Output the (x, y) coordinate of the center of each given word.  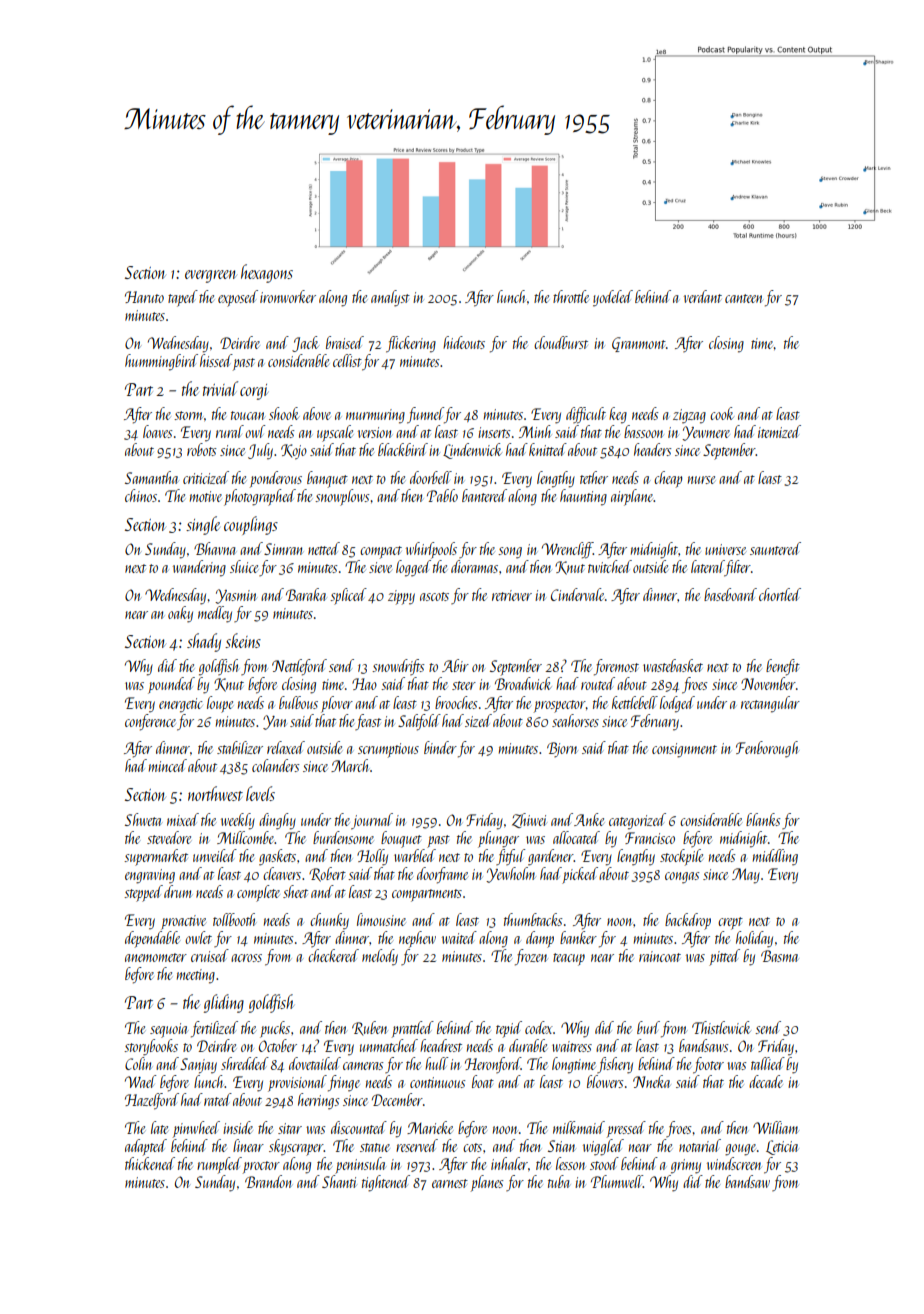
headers (652, 449)
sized (478, 720)
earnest (450, 1183)
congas (682, 878)
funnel (425, 415)
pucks (275, 1029)
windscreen (734, 1163)
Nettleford (299, 667)
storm (188, 415)
